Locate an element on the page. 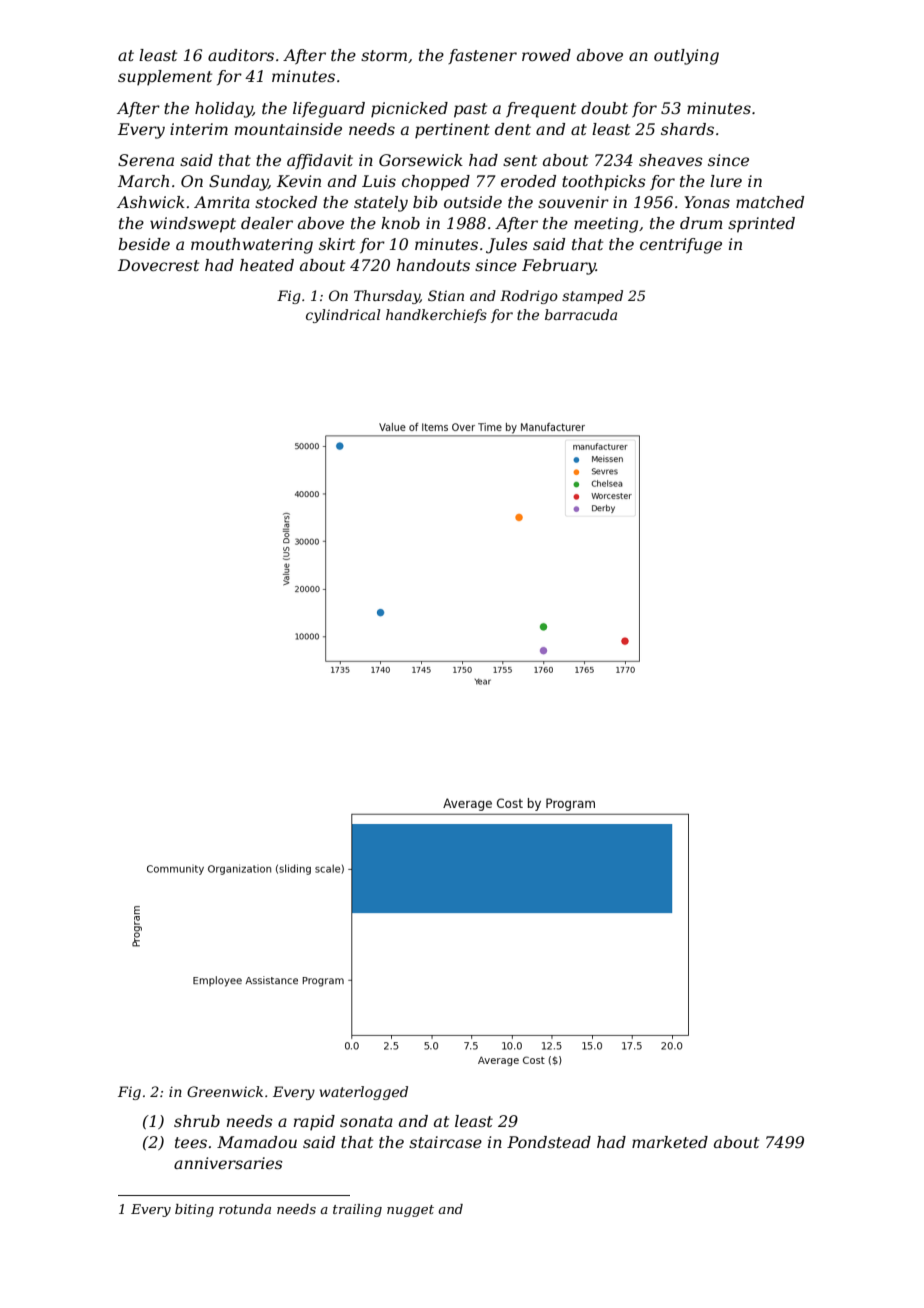 The width and height of the image is (924, 1308). picnicked is located at coordinates (409, 110).
